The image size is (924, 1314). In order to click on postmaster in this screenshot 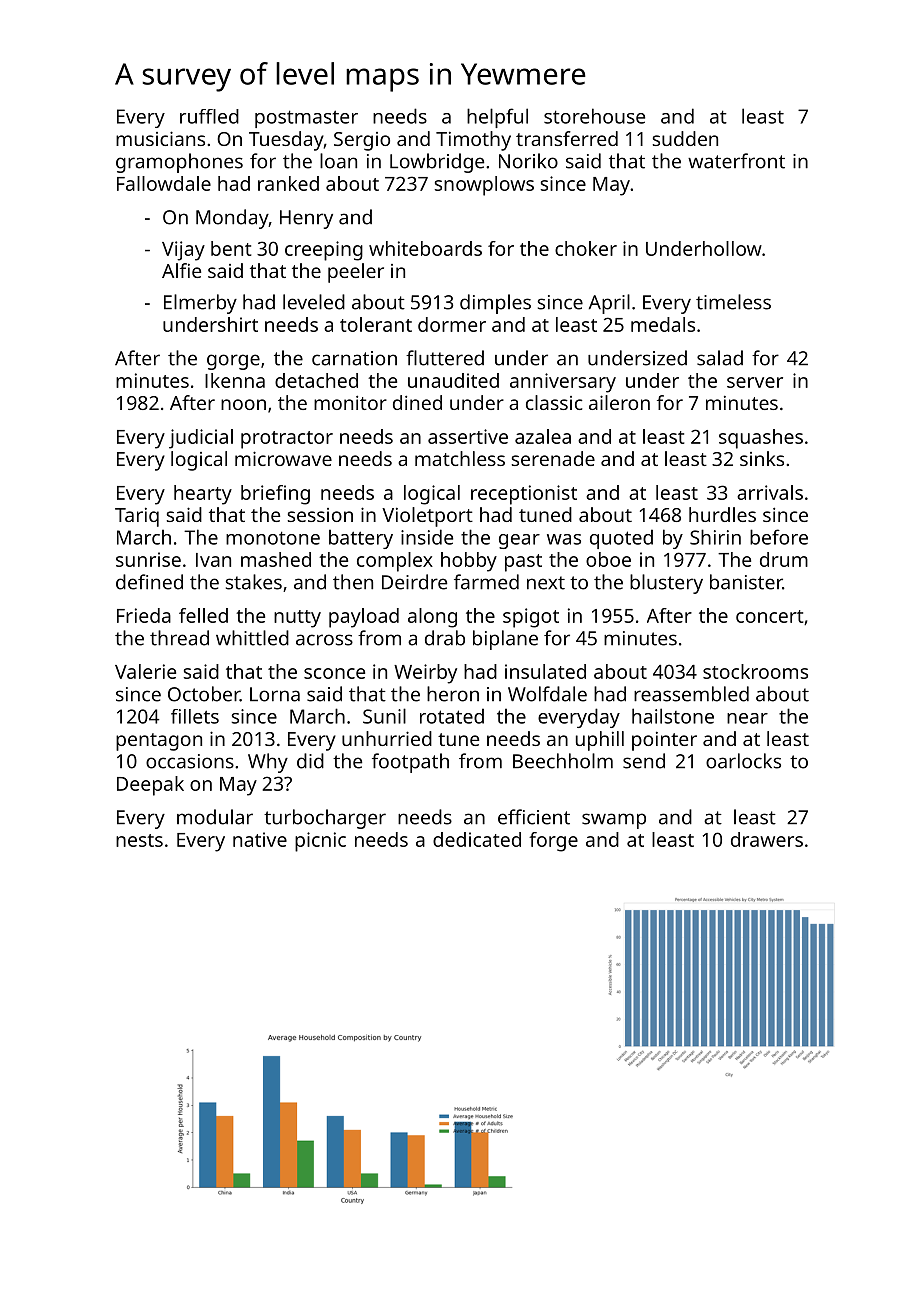, I will do `click(306, 119)`.
